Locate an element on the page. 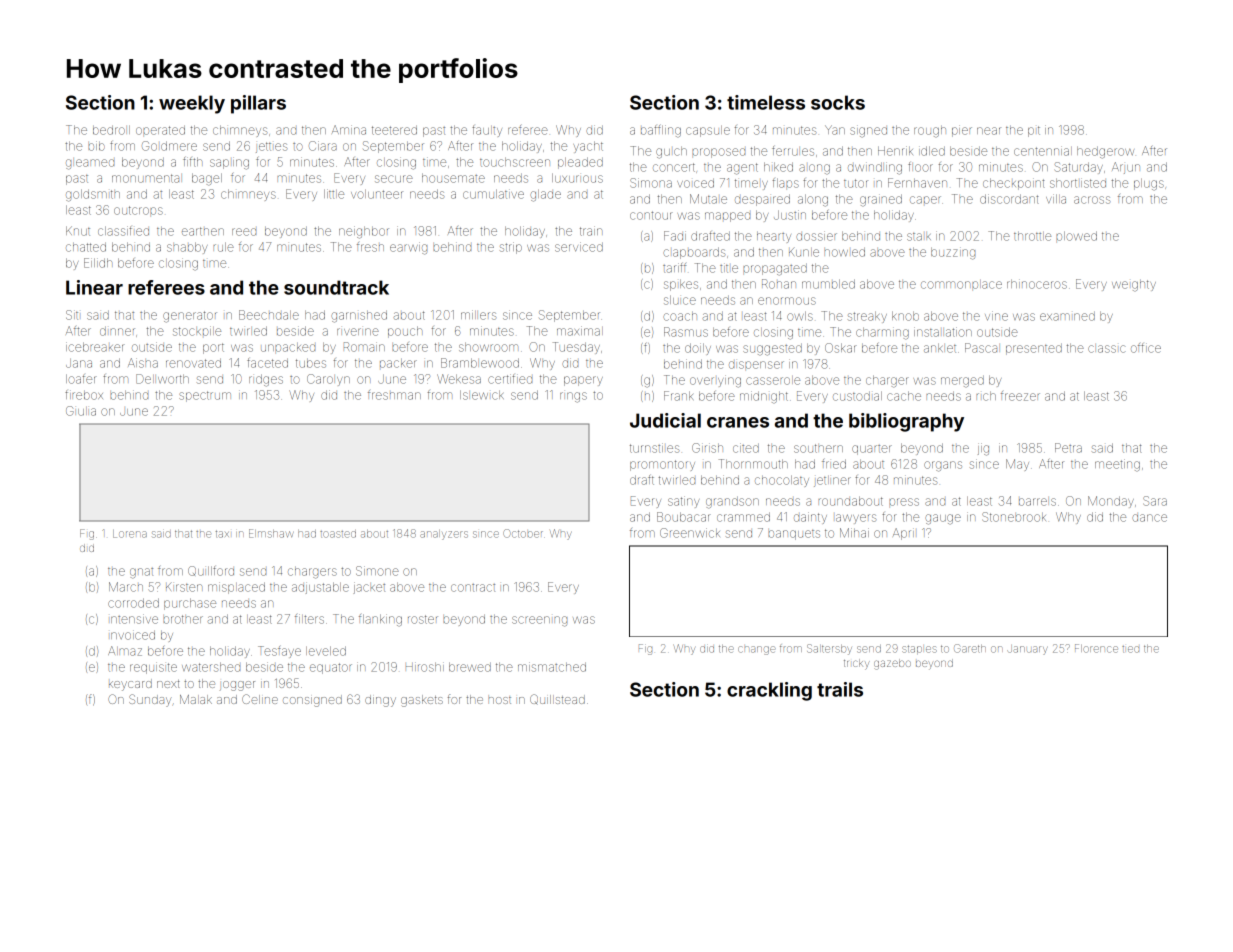 The image size is (1233, 952). bibliography is located at coordinates (906, 422).
